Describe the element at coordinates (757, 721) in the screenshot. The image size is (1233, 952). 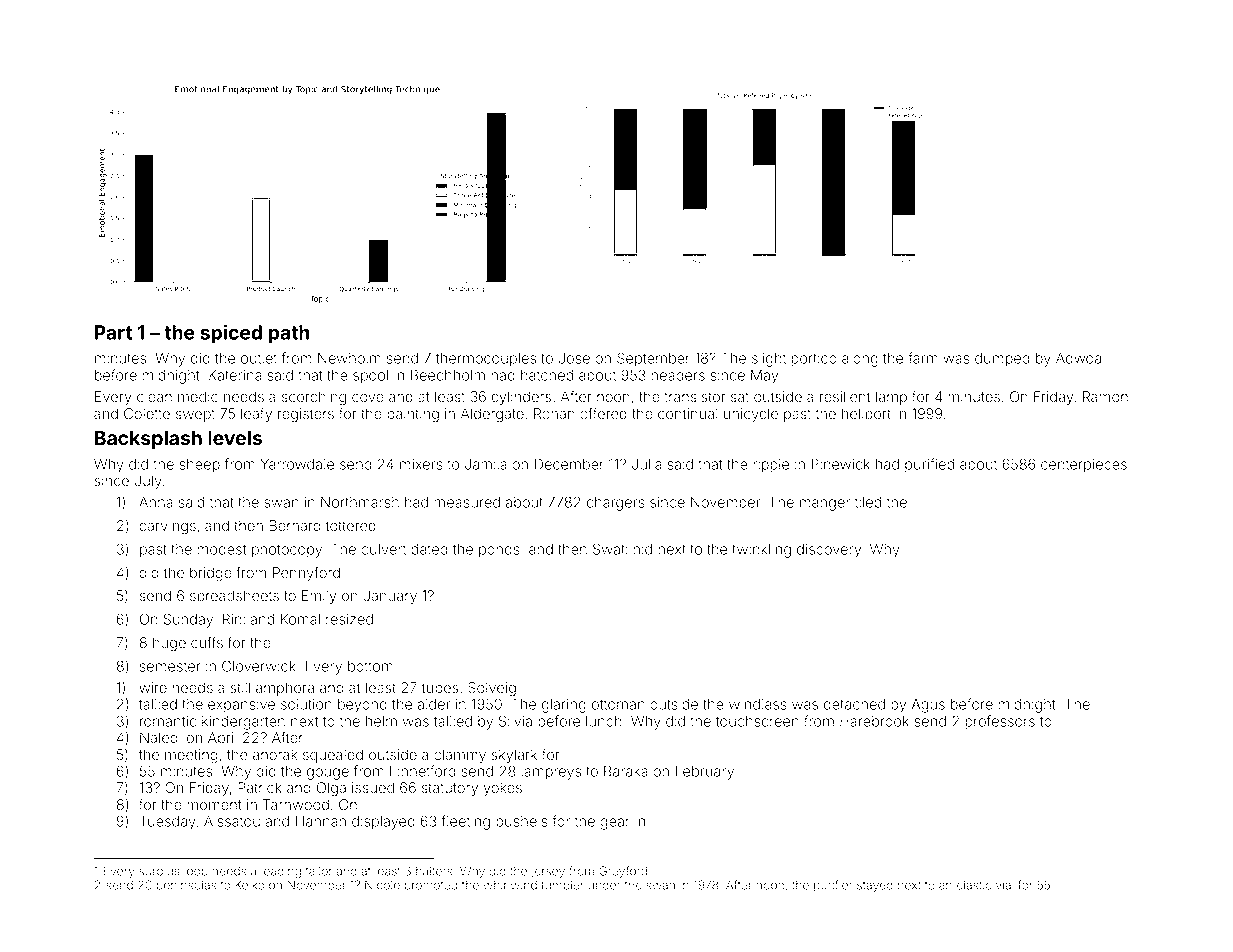
I see `touchscreen` at that location.
